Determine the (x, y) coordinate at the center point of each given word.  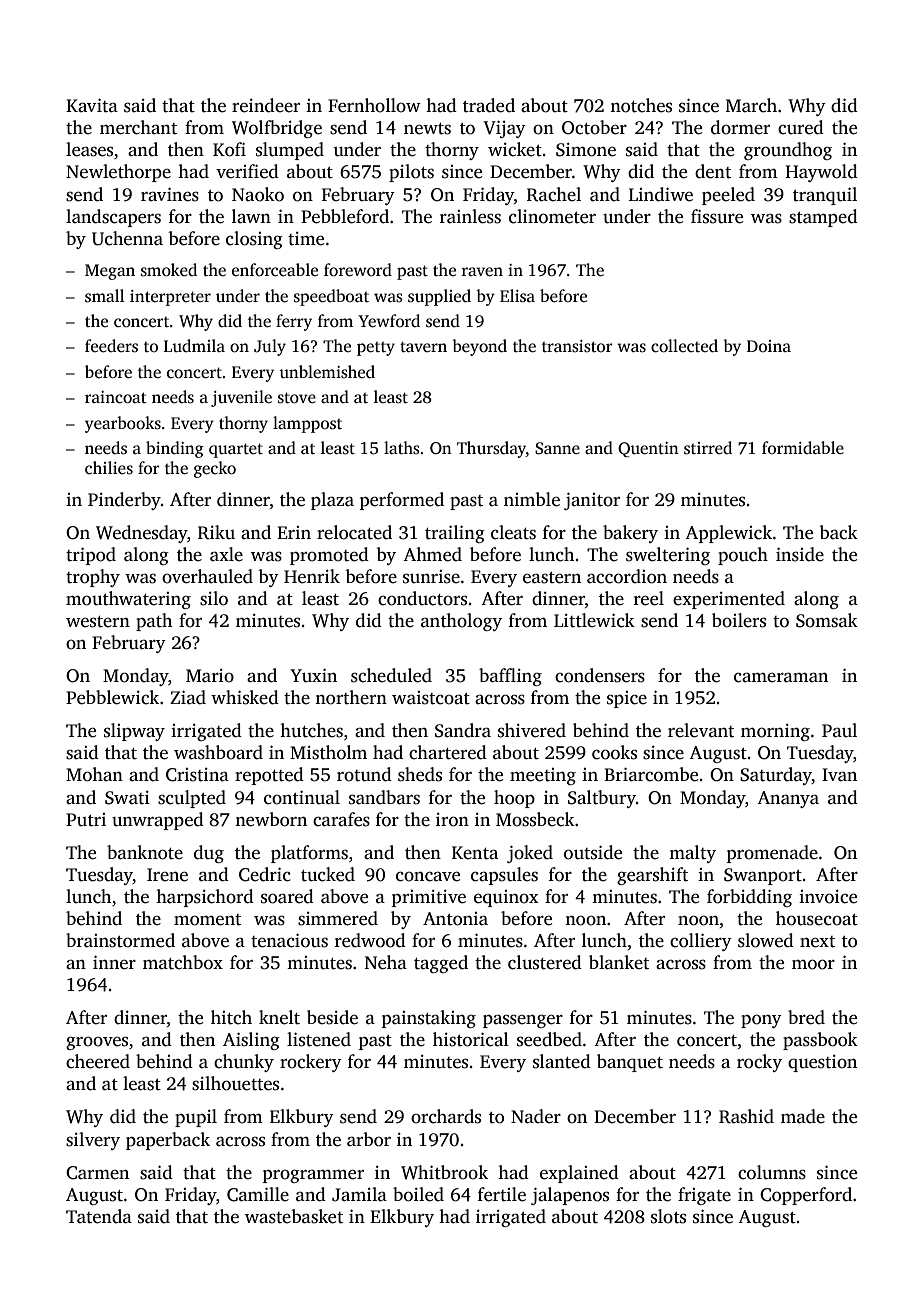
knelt (279, 1017)
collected (684, 346)
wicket (515, 149)
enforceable (275, 270)
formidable (803, 448)
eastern (552, 578)
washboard (218, 752)
